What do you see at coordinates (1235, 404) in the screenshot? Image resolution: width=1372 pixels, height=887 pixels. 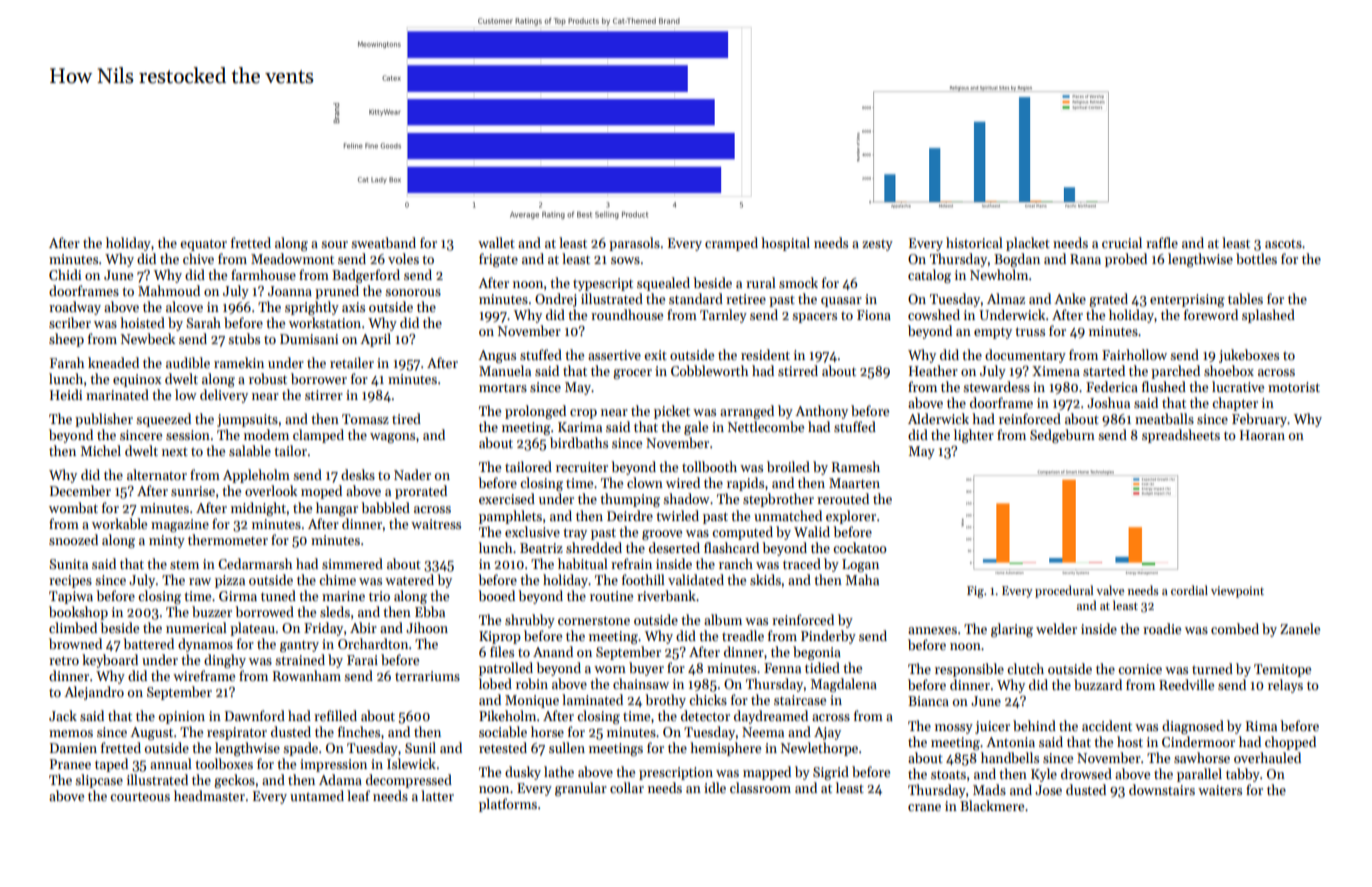 I see `chapter` at bounding box center [1235, 404].
